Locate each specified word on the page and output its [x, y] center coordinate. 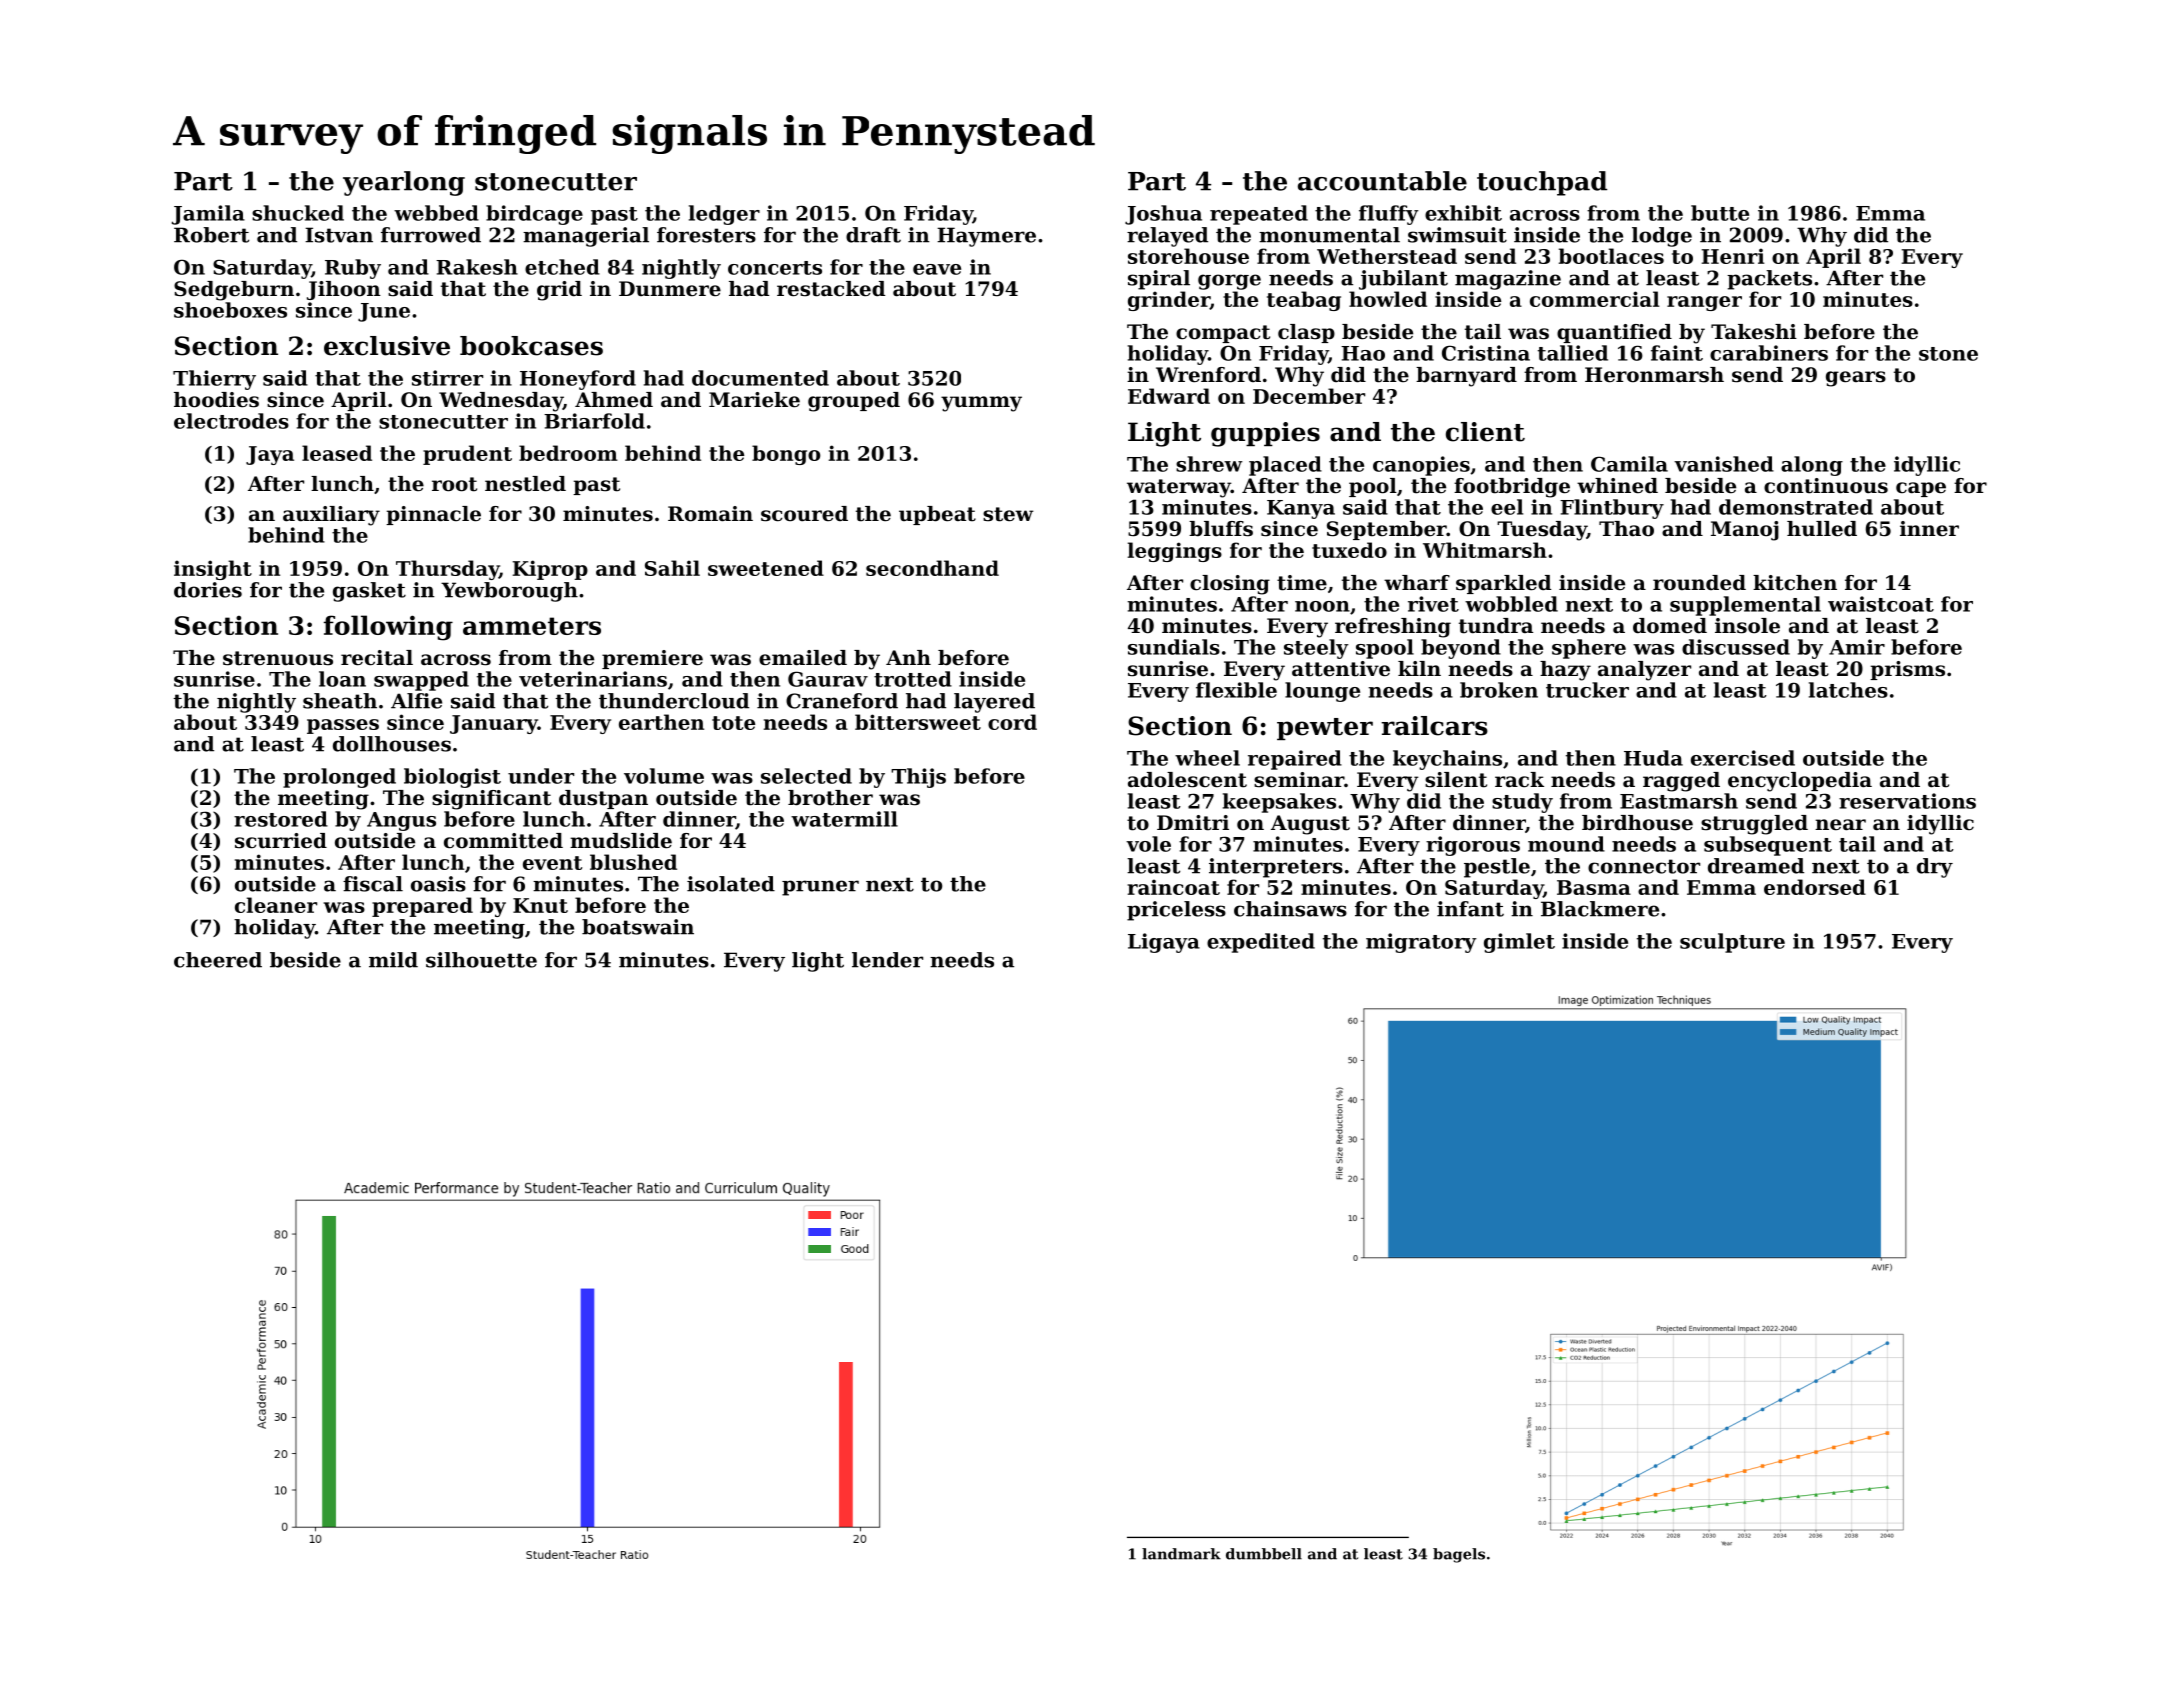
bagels [1459, 1555]
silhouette [481, 960]
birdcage [534, 215]
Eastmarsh [1679, 801]
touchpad [1542, 183]
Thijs [918, 778]
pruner [820, 888]
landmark [1181, 1554]
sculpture [1732, 943]
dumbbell [1264, 1554]
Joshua [1163, 215]
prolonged [339, 778]
